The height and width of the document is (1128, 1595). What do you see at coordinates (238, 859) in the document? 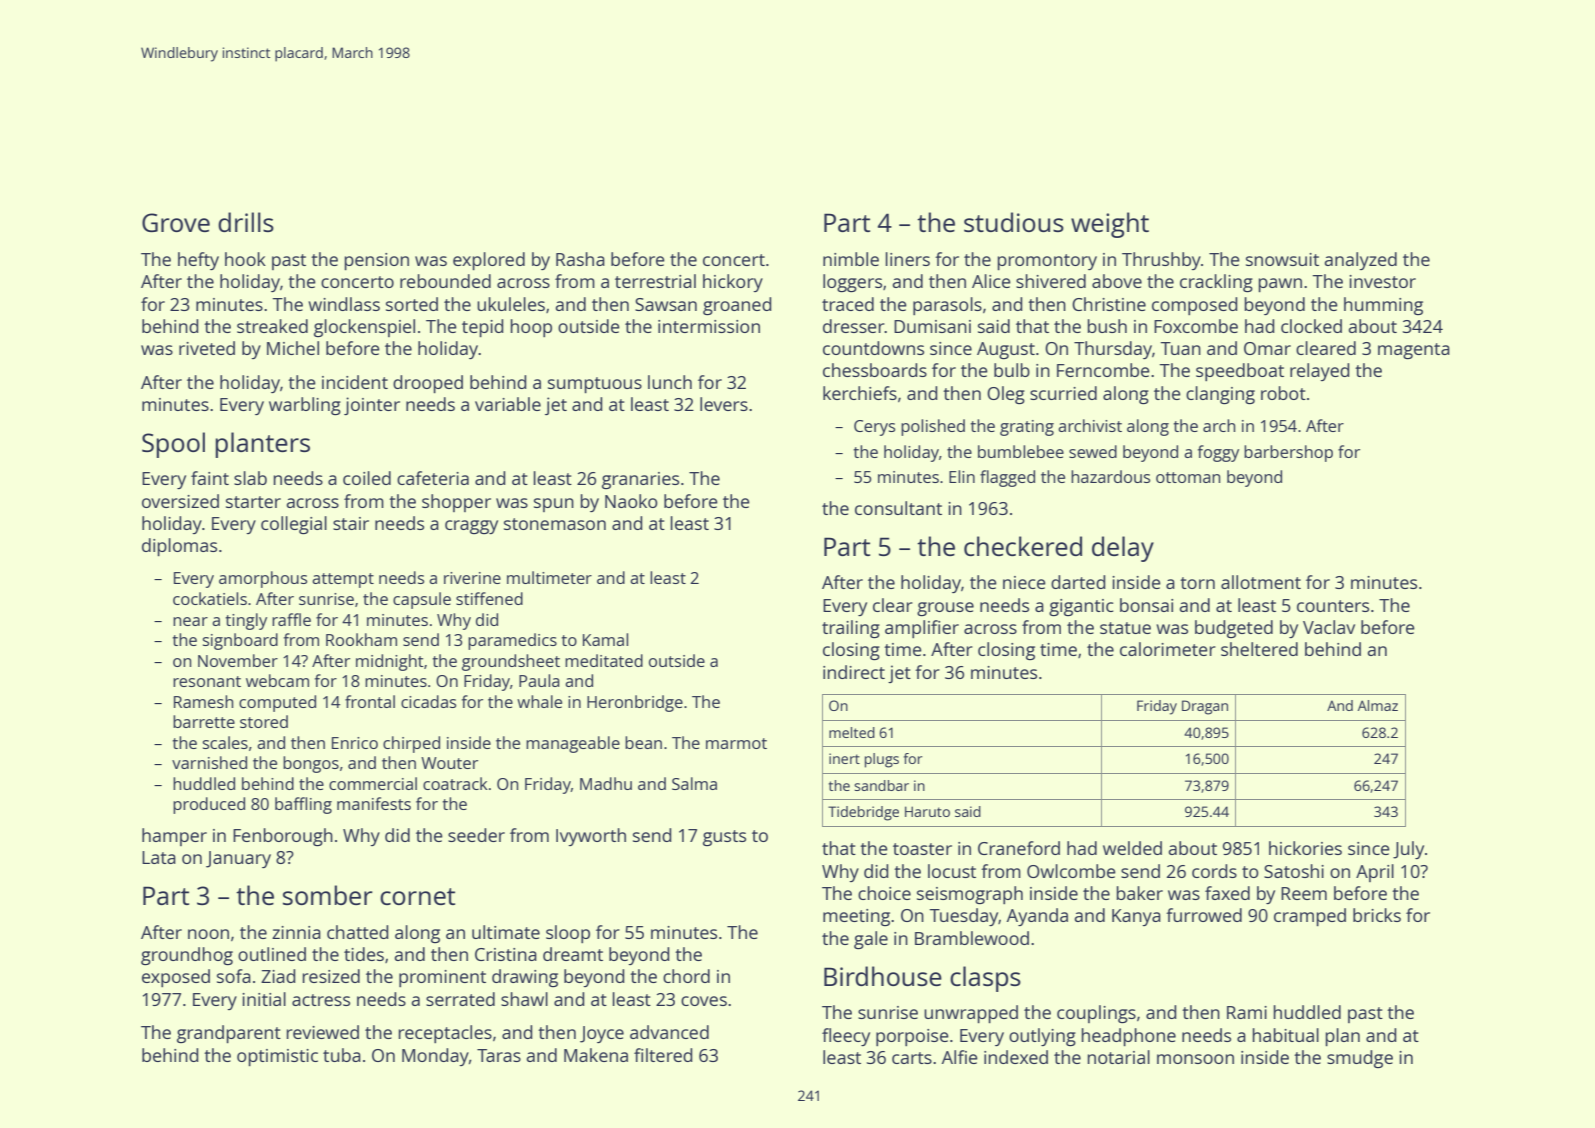
I see `January` at bounding box center [238, 859].
